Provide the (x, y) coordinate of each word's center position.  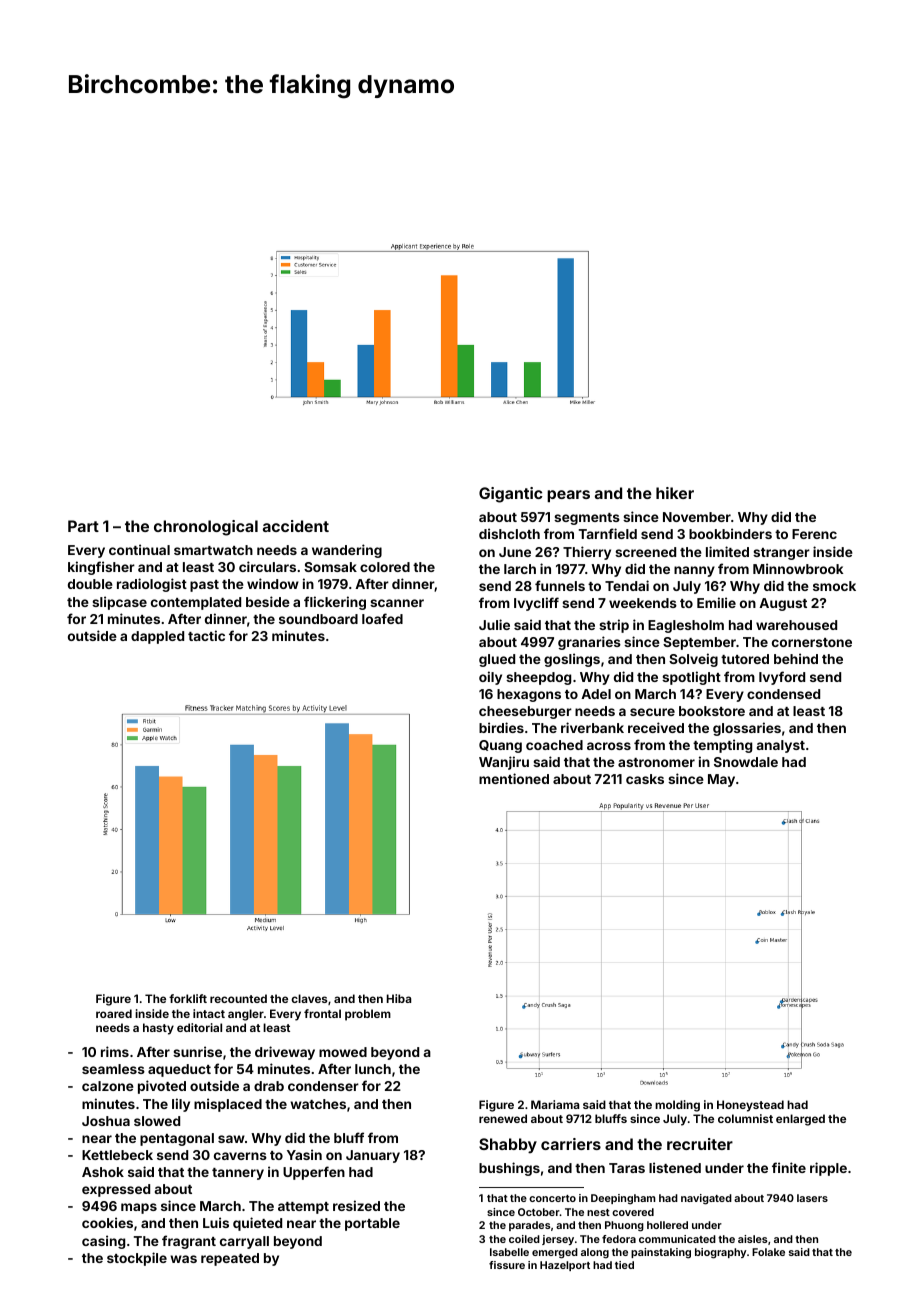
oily (490, 678)
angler (246, 1015)
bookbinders (730, 533)
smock (834, 586)
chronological (206, 528)
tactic (206, 635)
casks (645, 779)
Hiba (399, 998)
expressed (116, 1190)
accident (296, 526)
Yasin (304, 1154)
